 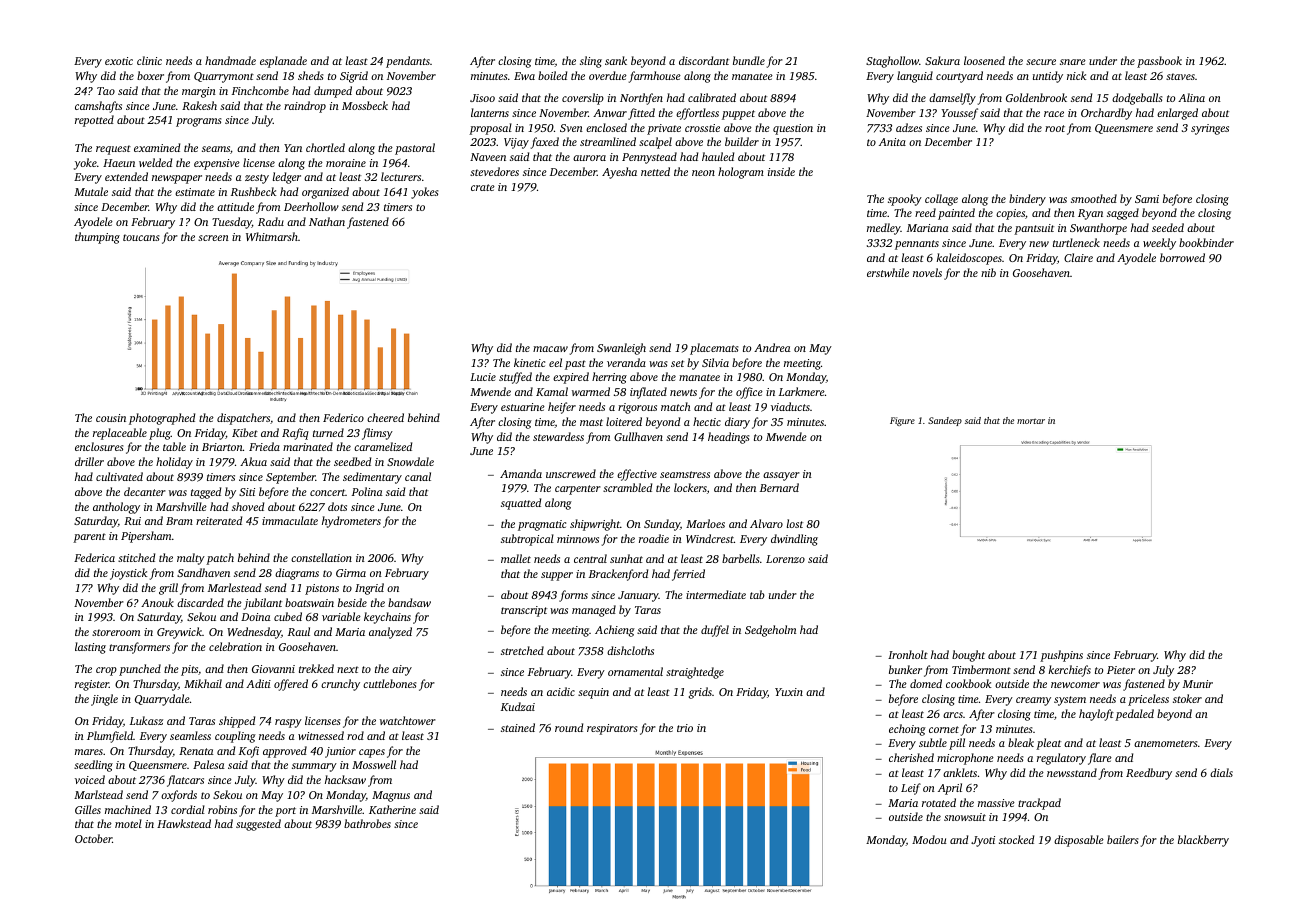 I want to click on Sami, so click(x=1147, y=199).
